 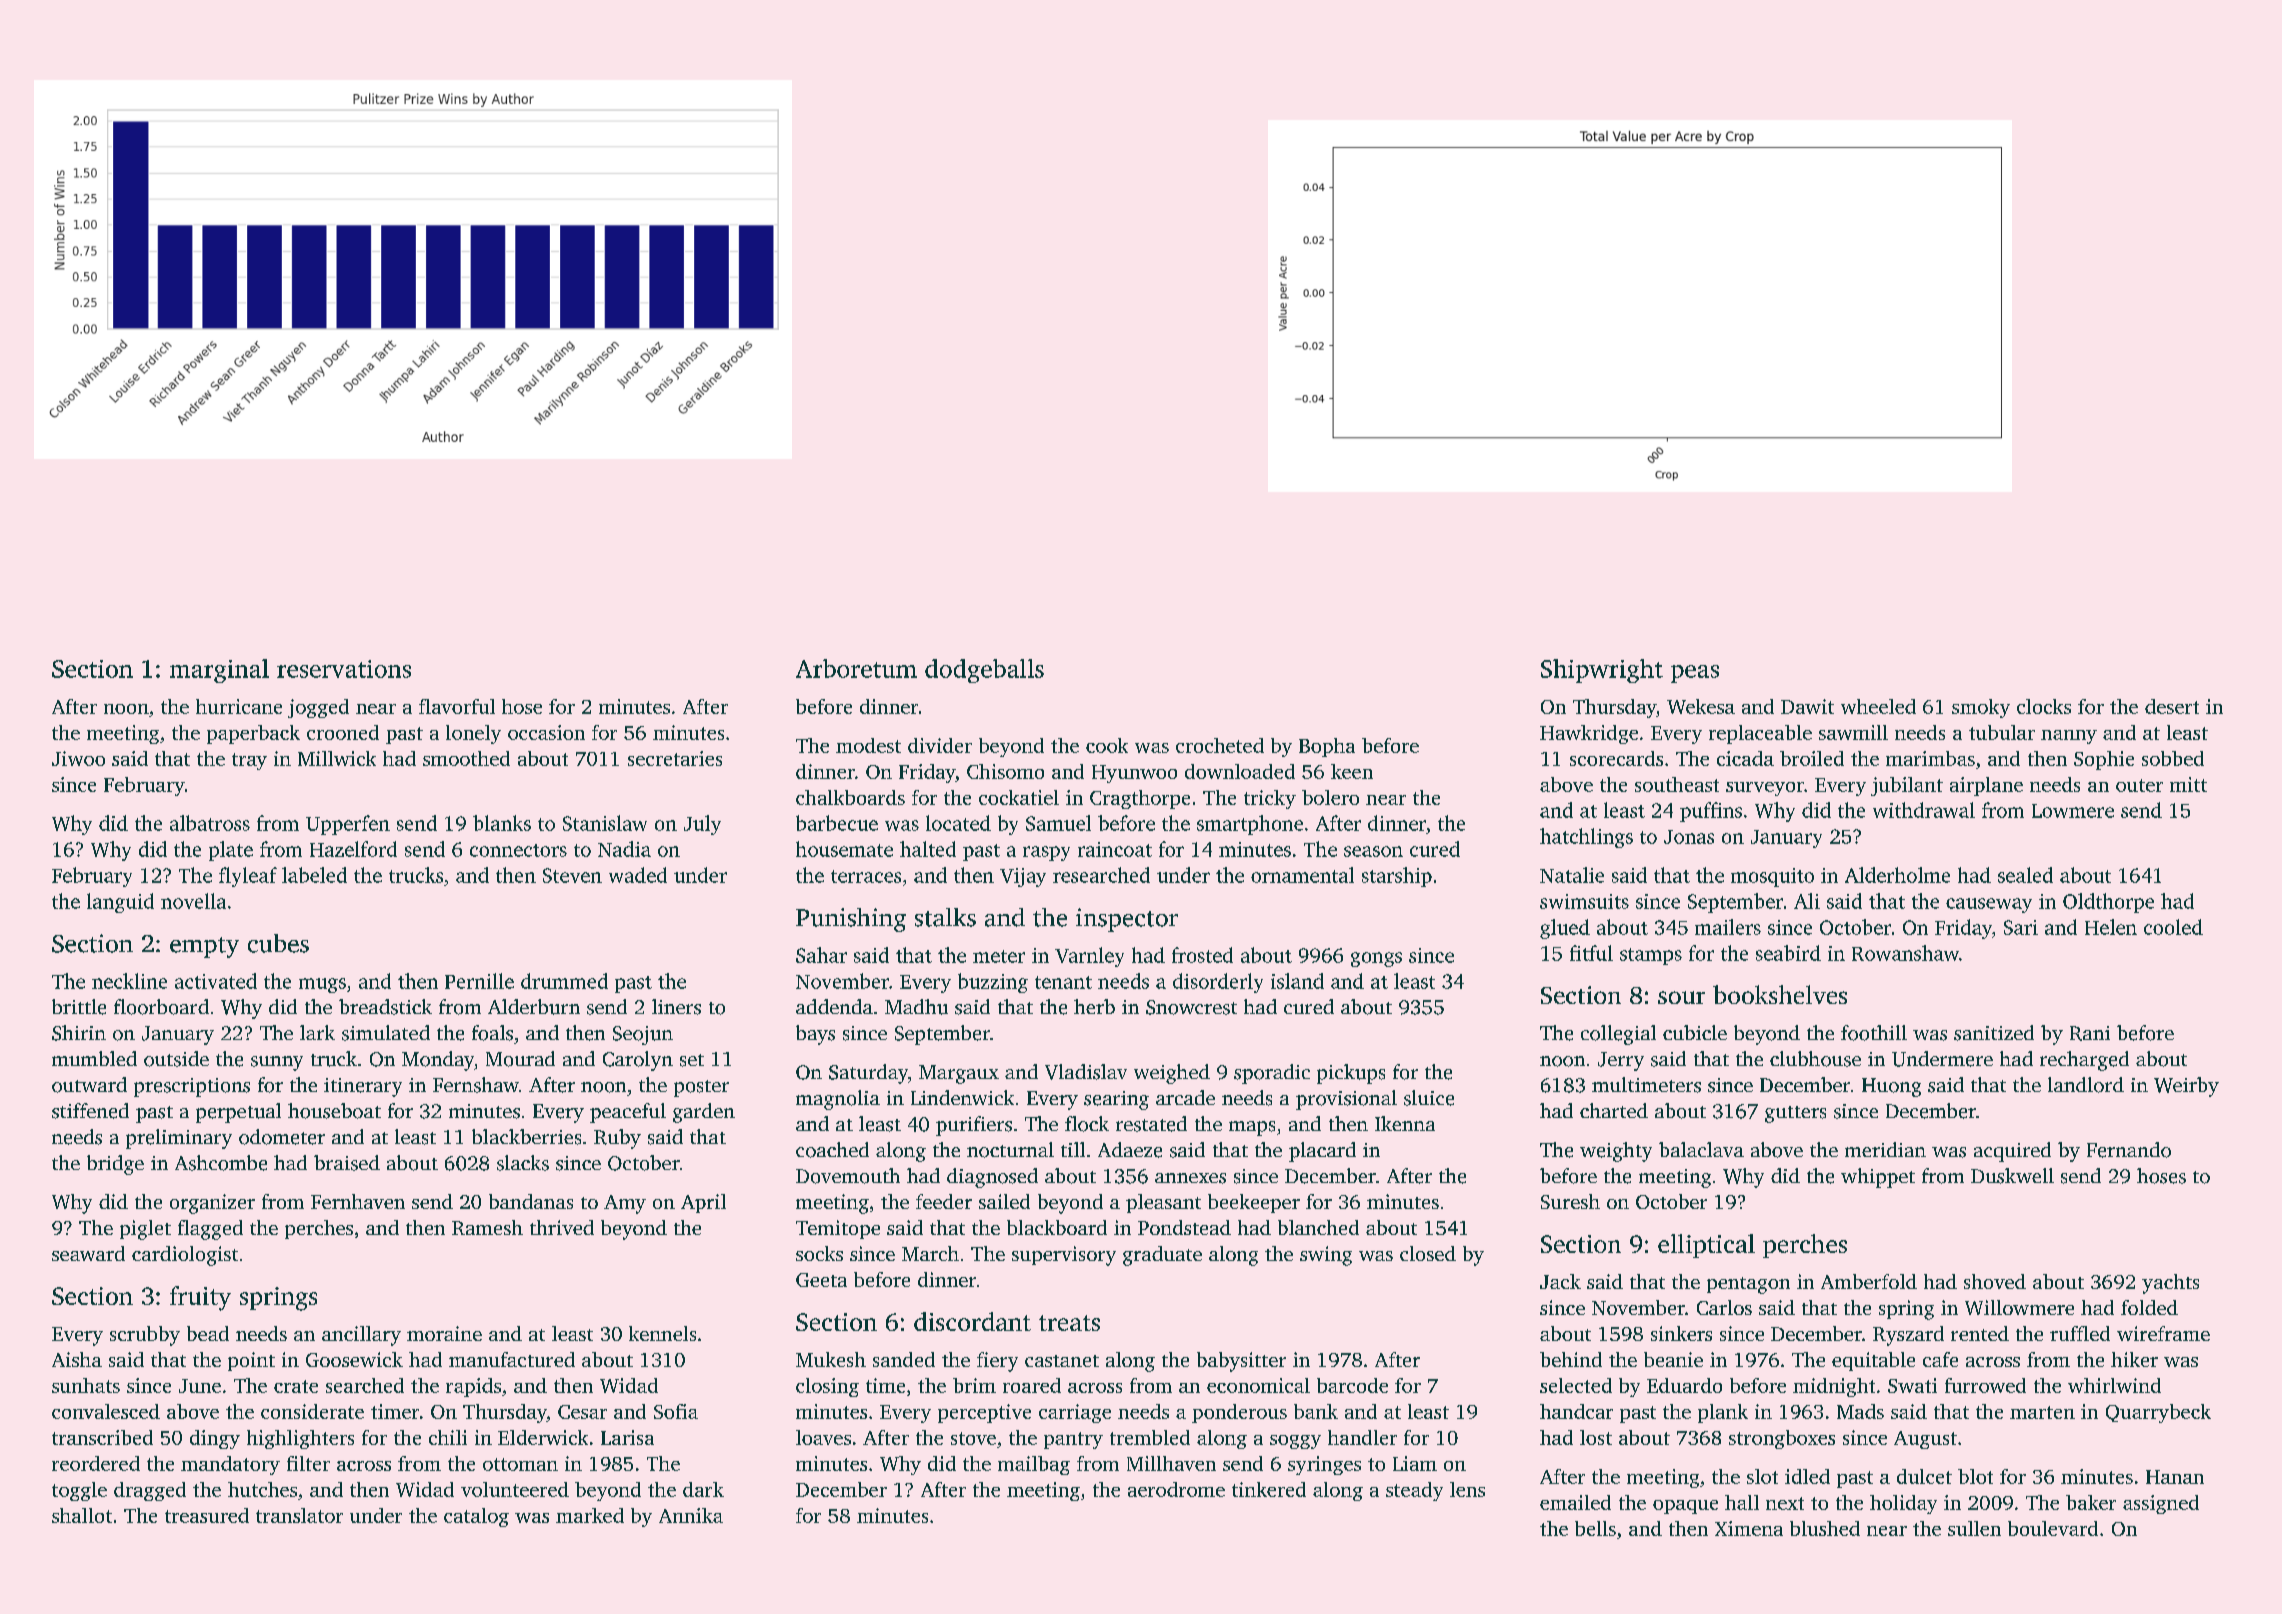 What do you see at coordinates (973, 1438) in the page?
I see `stove` at bounding box center [973, 1438].
